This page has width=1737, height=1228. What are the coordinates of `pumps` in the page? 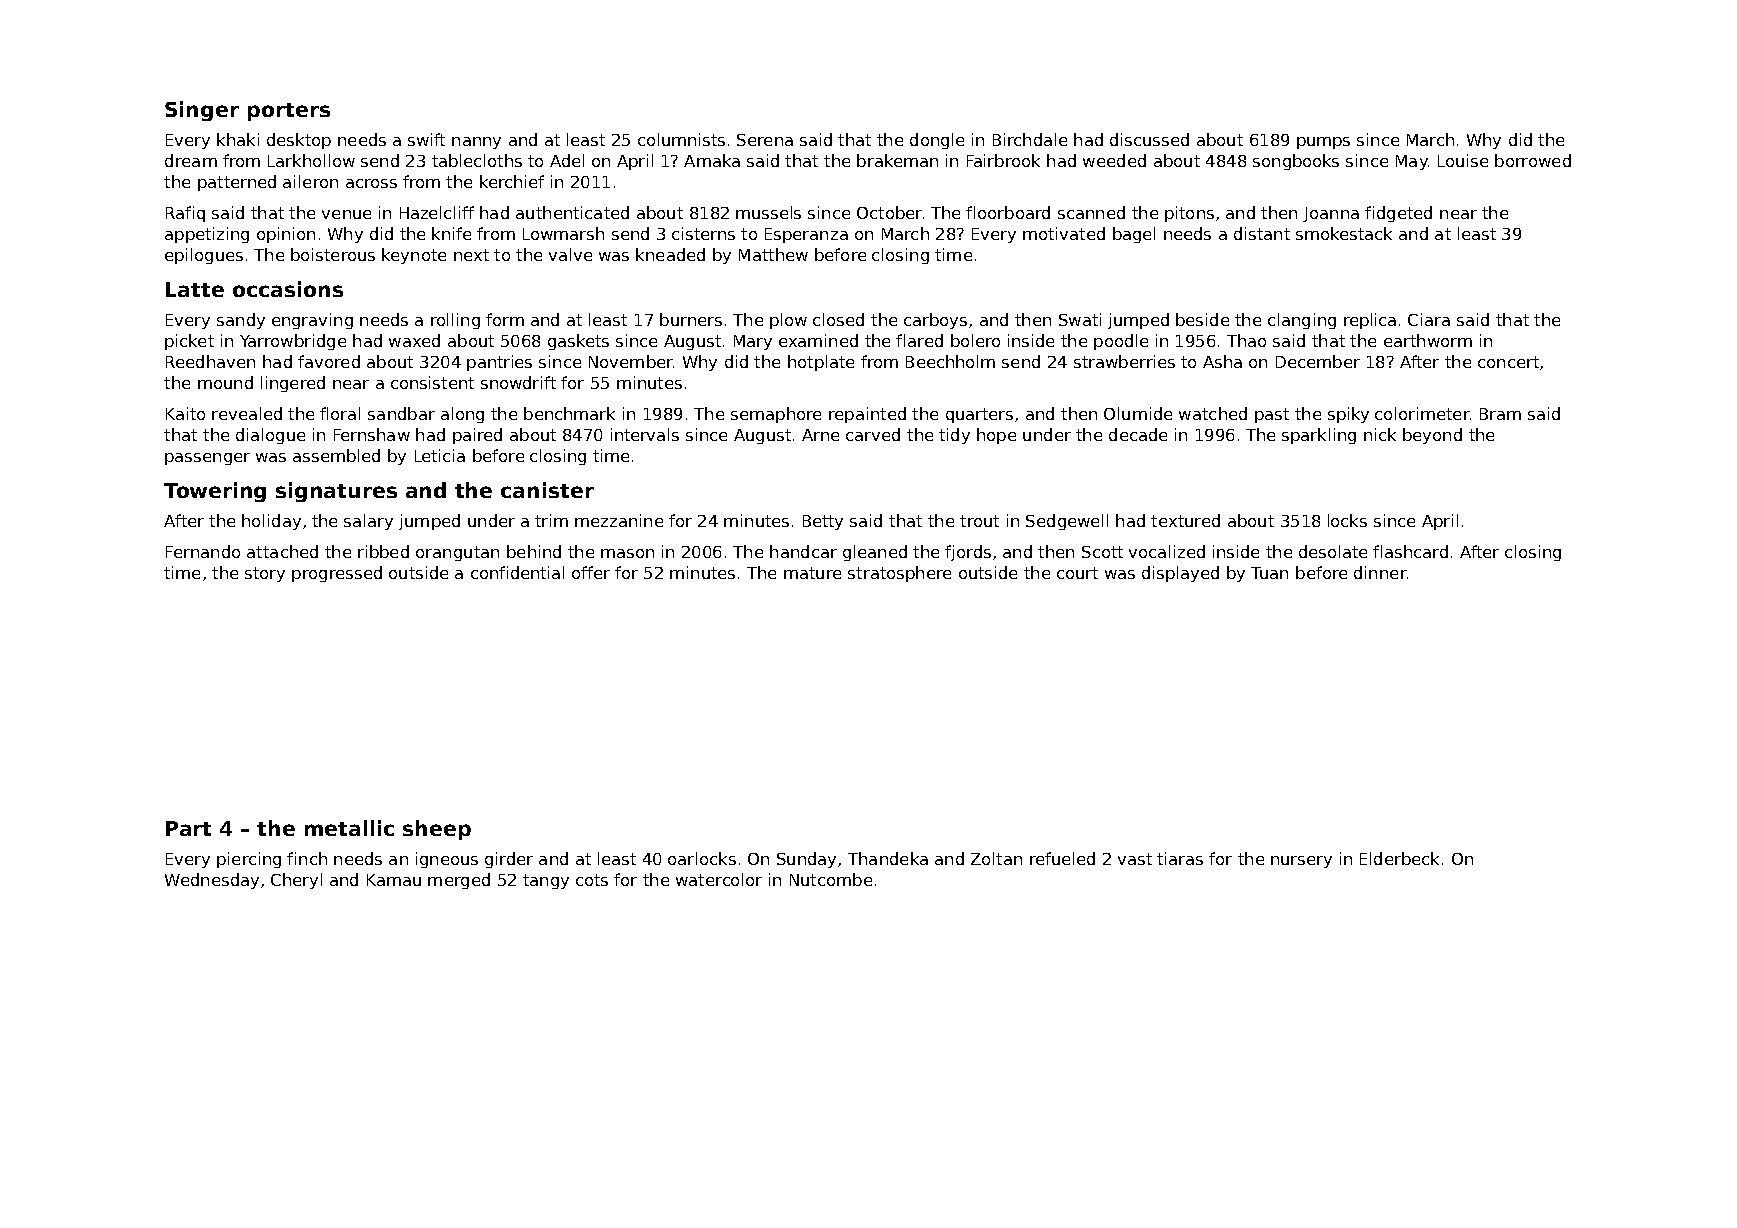 It's located at (1323, 143).
